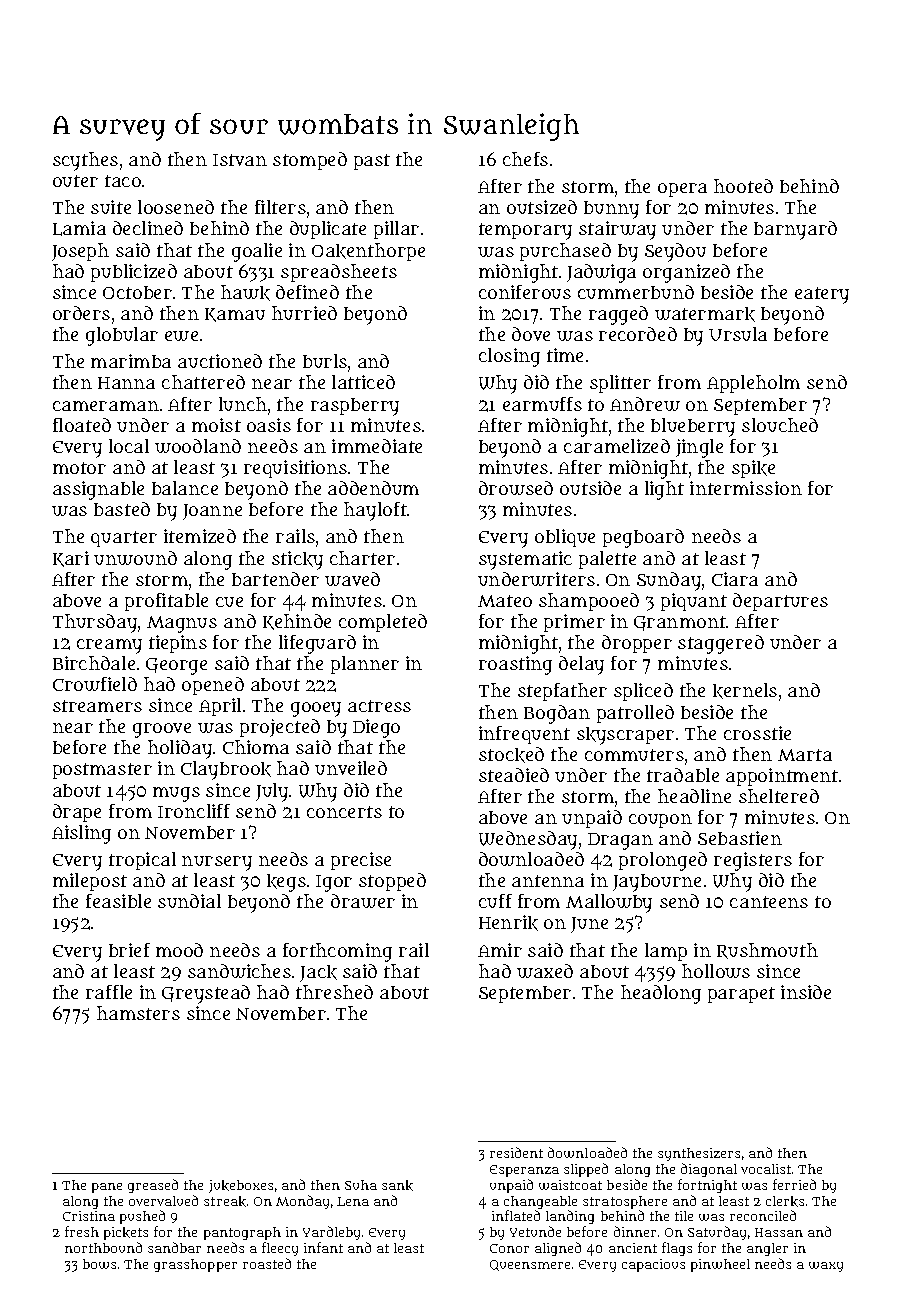 The image size is (908, 1316). I want to click on northbound, so click(103, 1247).
